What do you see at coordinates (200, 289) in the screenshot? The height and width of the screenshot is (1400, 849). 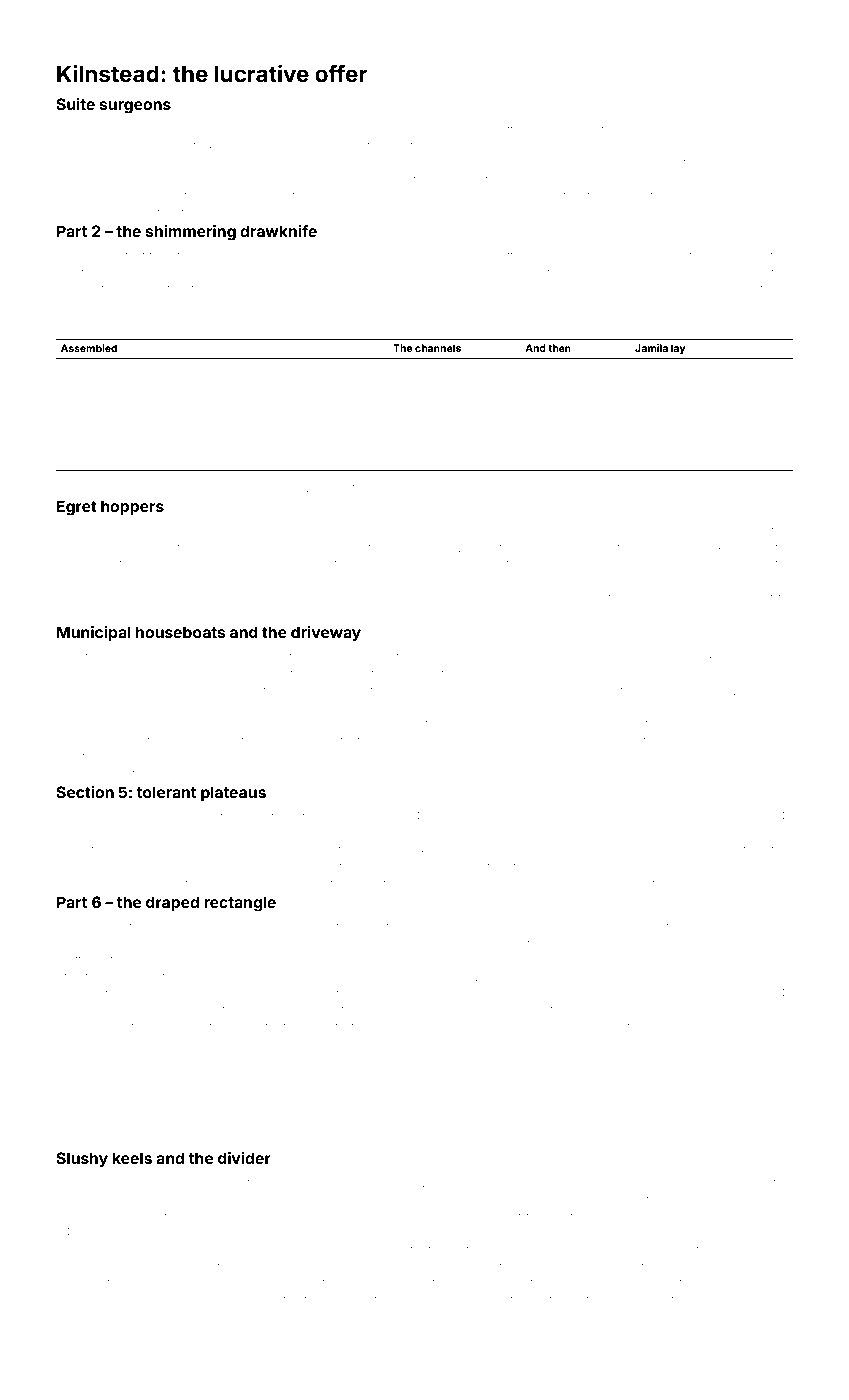 I see `flap` at bounding box center [200, 289].
